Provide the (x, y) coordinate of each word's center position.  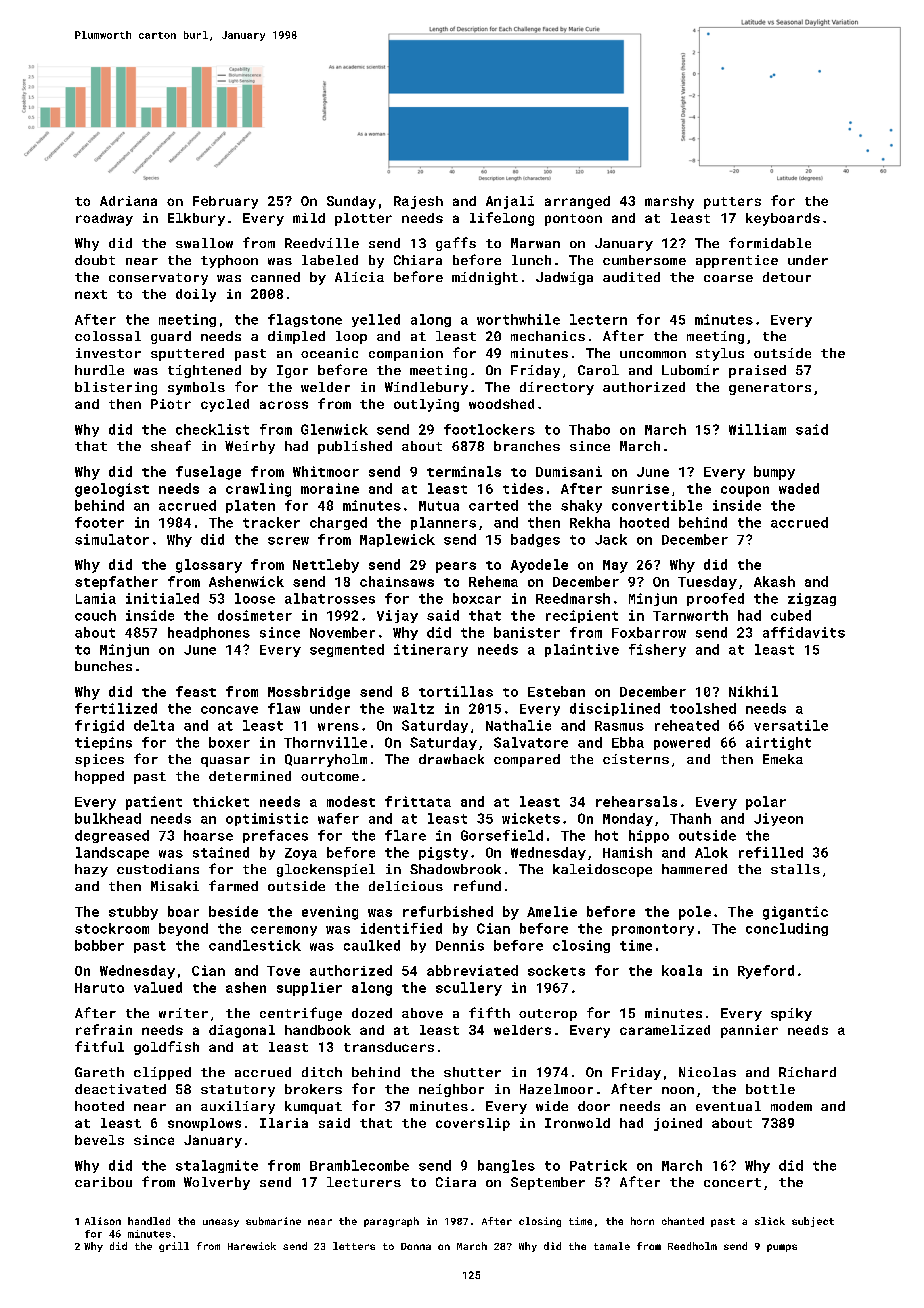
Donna (416, 1246)
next (91, 294)
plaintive (582, 650)
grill (174, 1247)
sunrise (640, 489)
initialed (162, 598)
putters (732, 203)
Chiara (418, 260)
